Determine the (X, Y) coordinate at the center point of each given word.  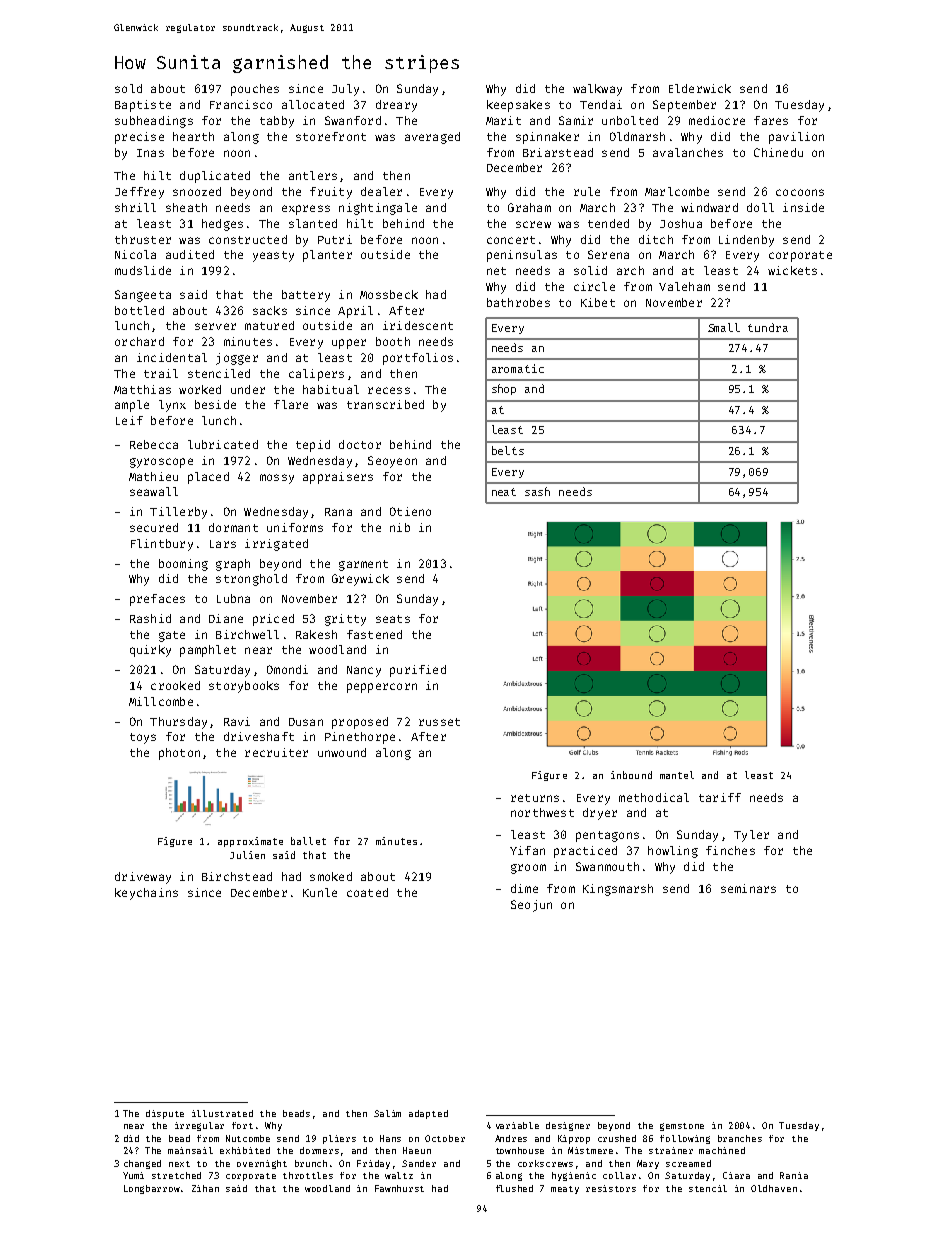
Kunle (320, 892)
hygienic (574, 1176)
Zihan (205, 1188)
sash (537, 491)
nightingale (378, 209)
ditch (656, 239)
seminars (748, 888)
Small (724, 327)
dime (524, 888)
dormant (233, 527)
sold (128, 88)
